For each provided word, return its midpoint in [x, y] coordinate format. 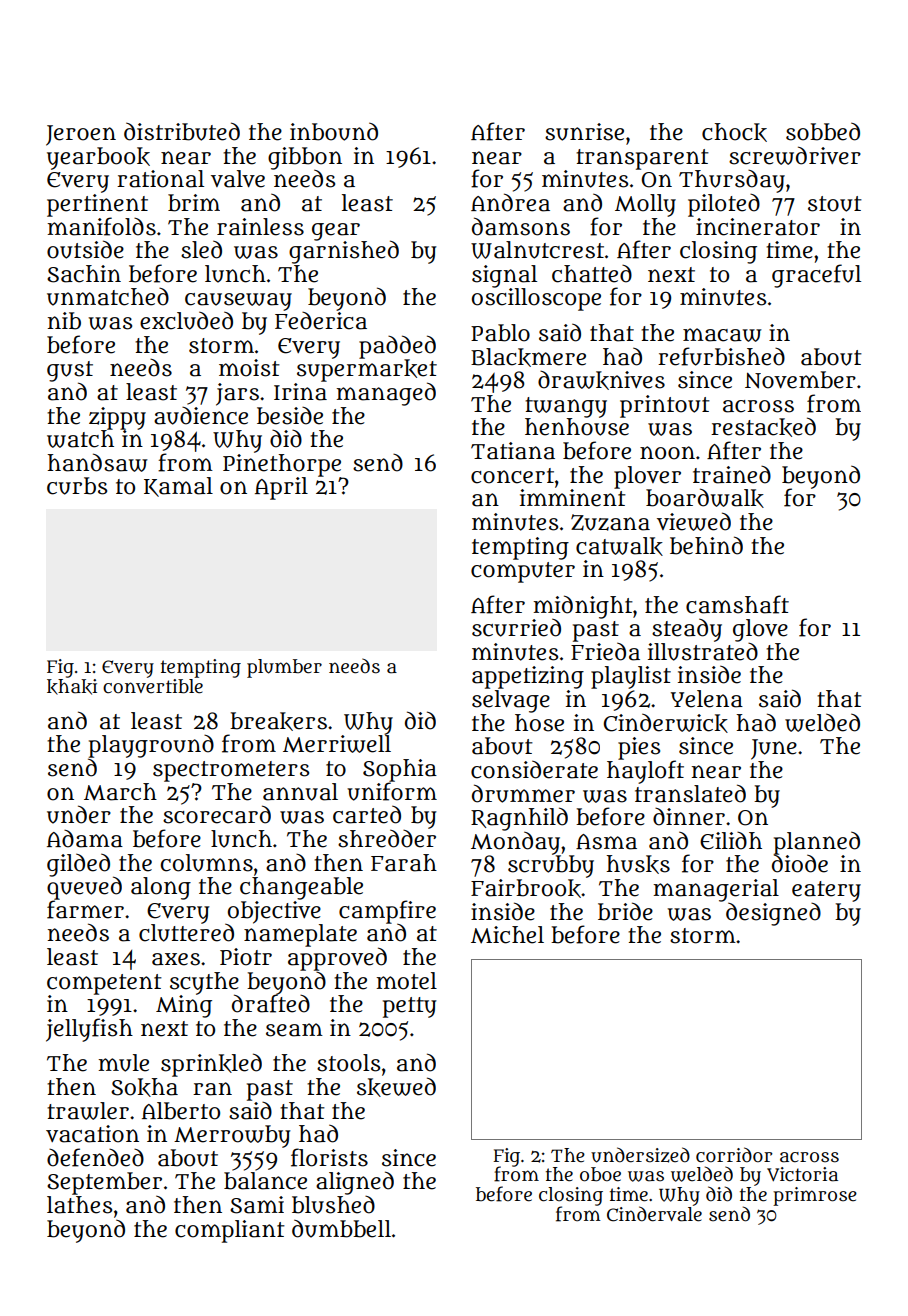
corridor [734, 1155]
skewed [396, 1087]
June [774, 749]
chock [734, 132]
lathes [79, 1205]
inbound [334, 131]
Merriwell [337, 744]
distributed [182, 131]
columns [207, 863]
